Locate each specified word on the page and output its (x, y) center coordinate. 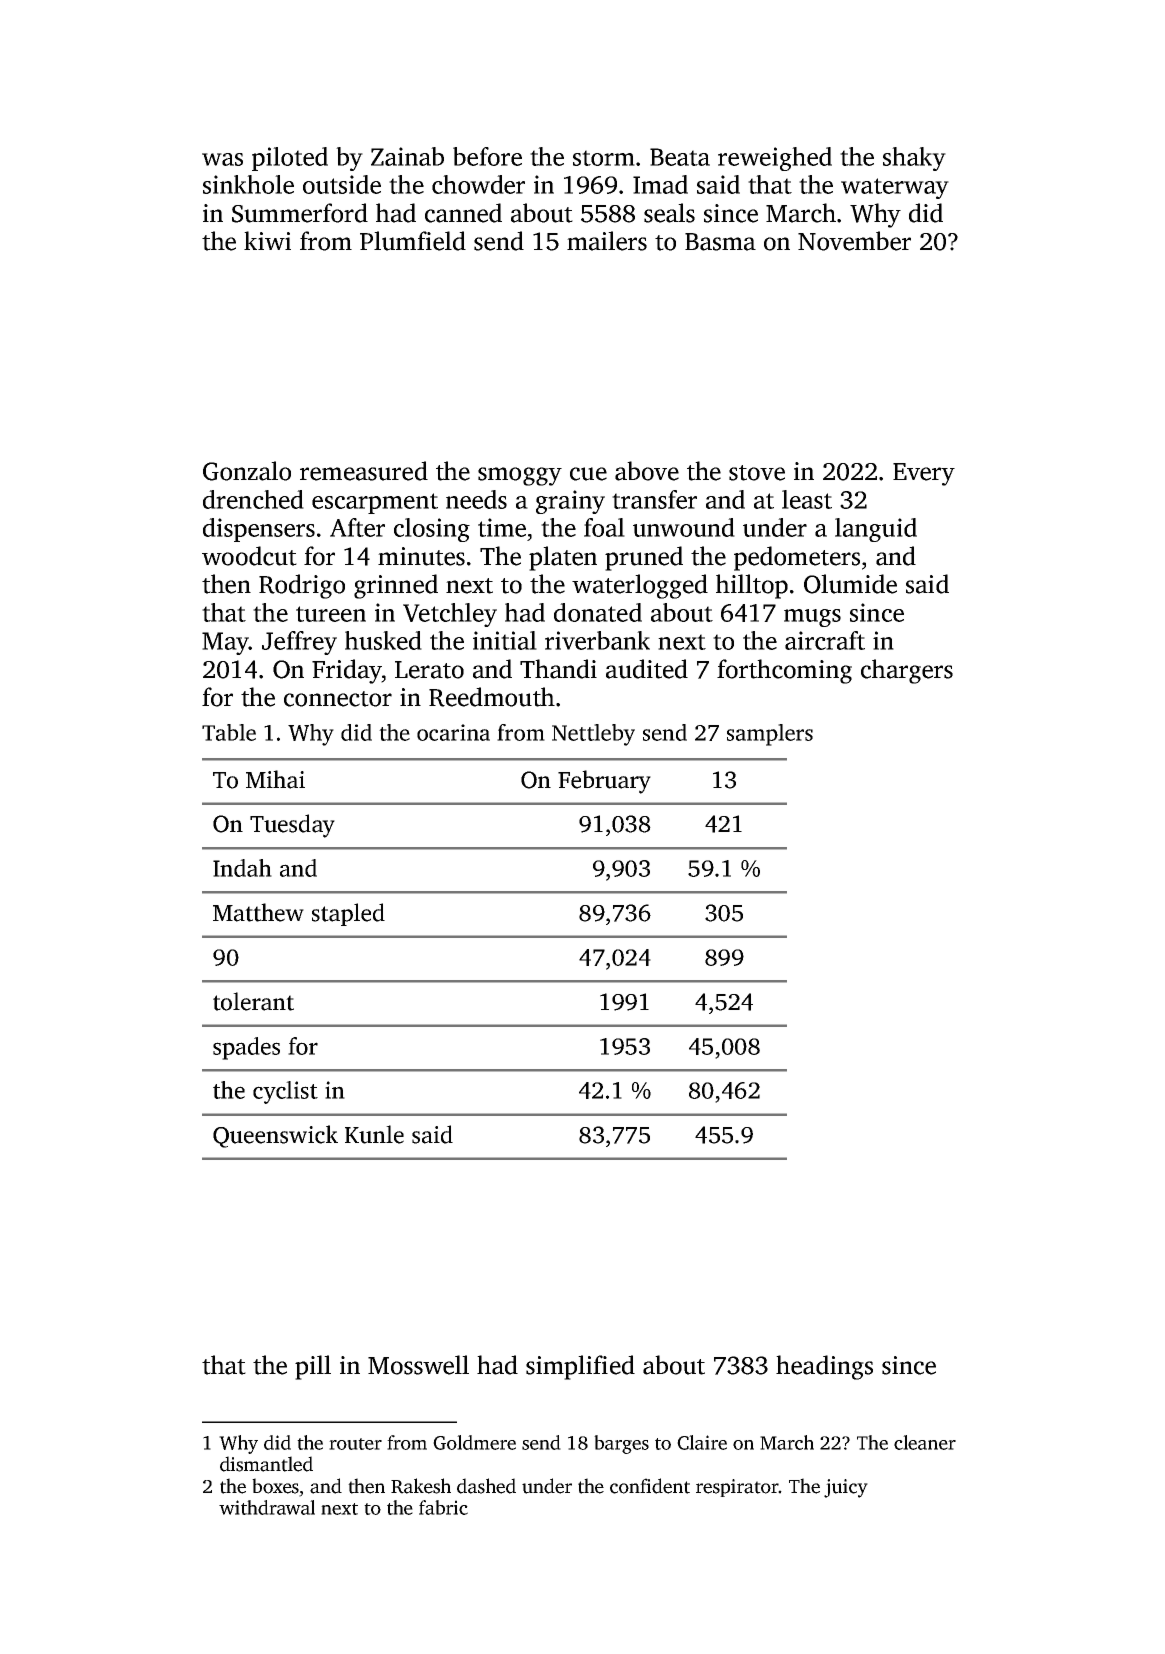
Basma (720, 242)
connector (338, 699)
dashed (486, 1486)
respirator (737, 1488)
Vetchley (450, 615)
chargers (907, 671)
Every (924, 474)
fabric (443, 1507)
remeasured (364, 471)
